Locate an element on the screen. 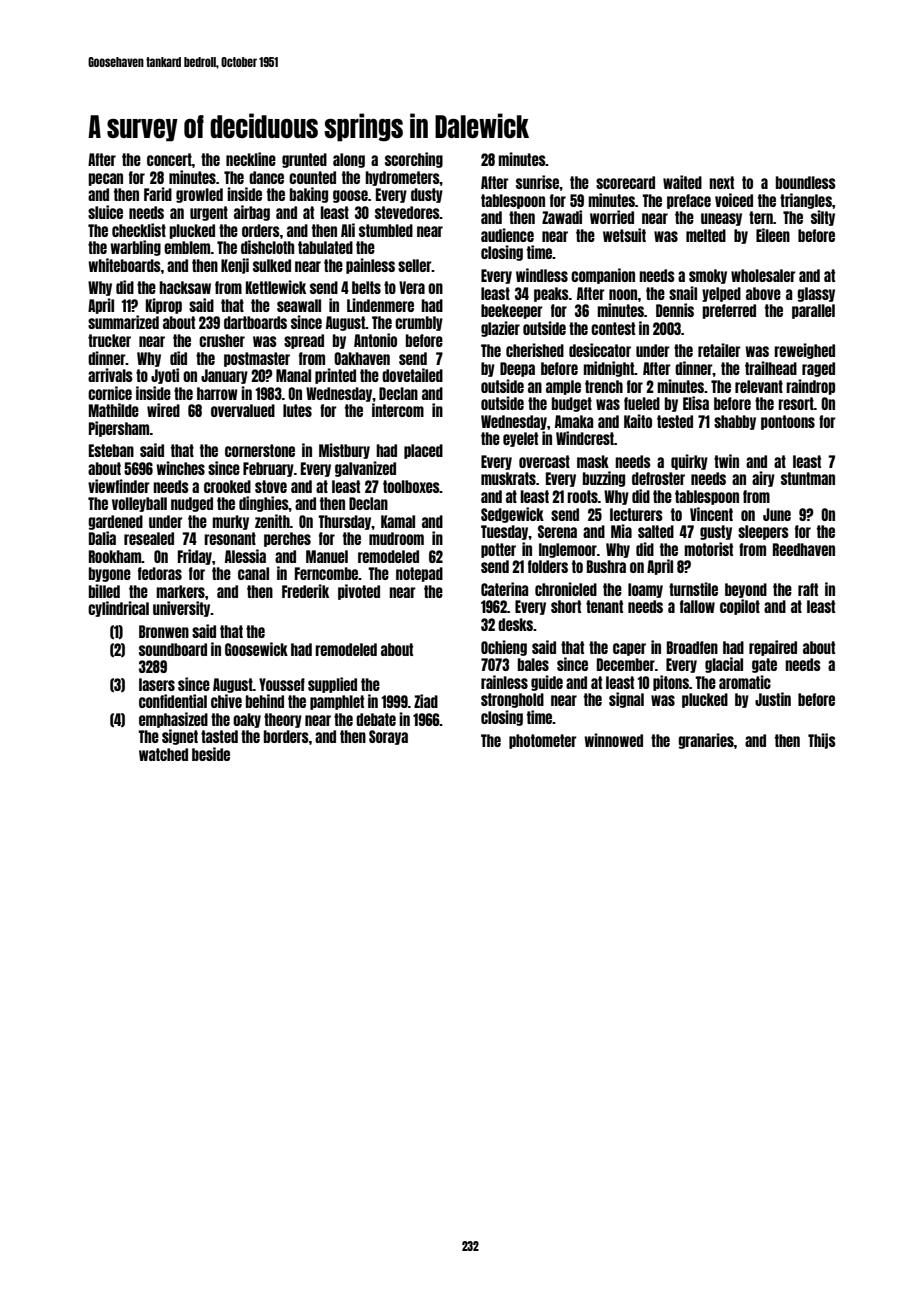  smoky is located at coordinates (708, 276).
